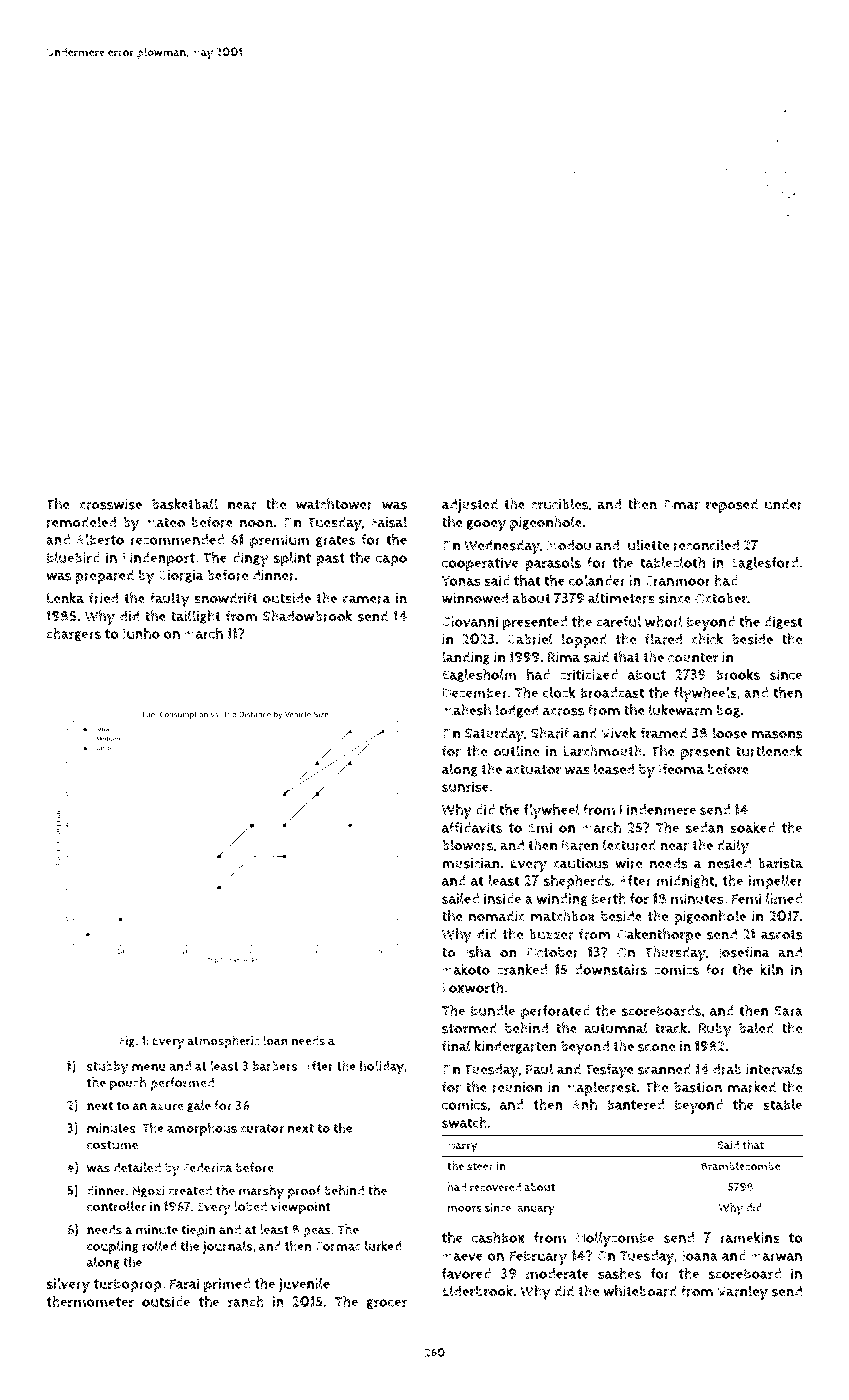  What do you see at coordinates (465, 786) in the screenshot?
I see `sunrise` at bounding box center [465, 786].
